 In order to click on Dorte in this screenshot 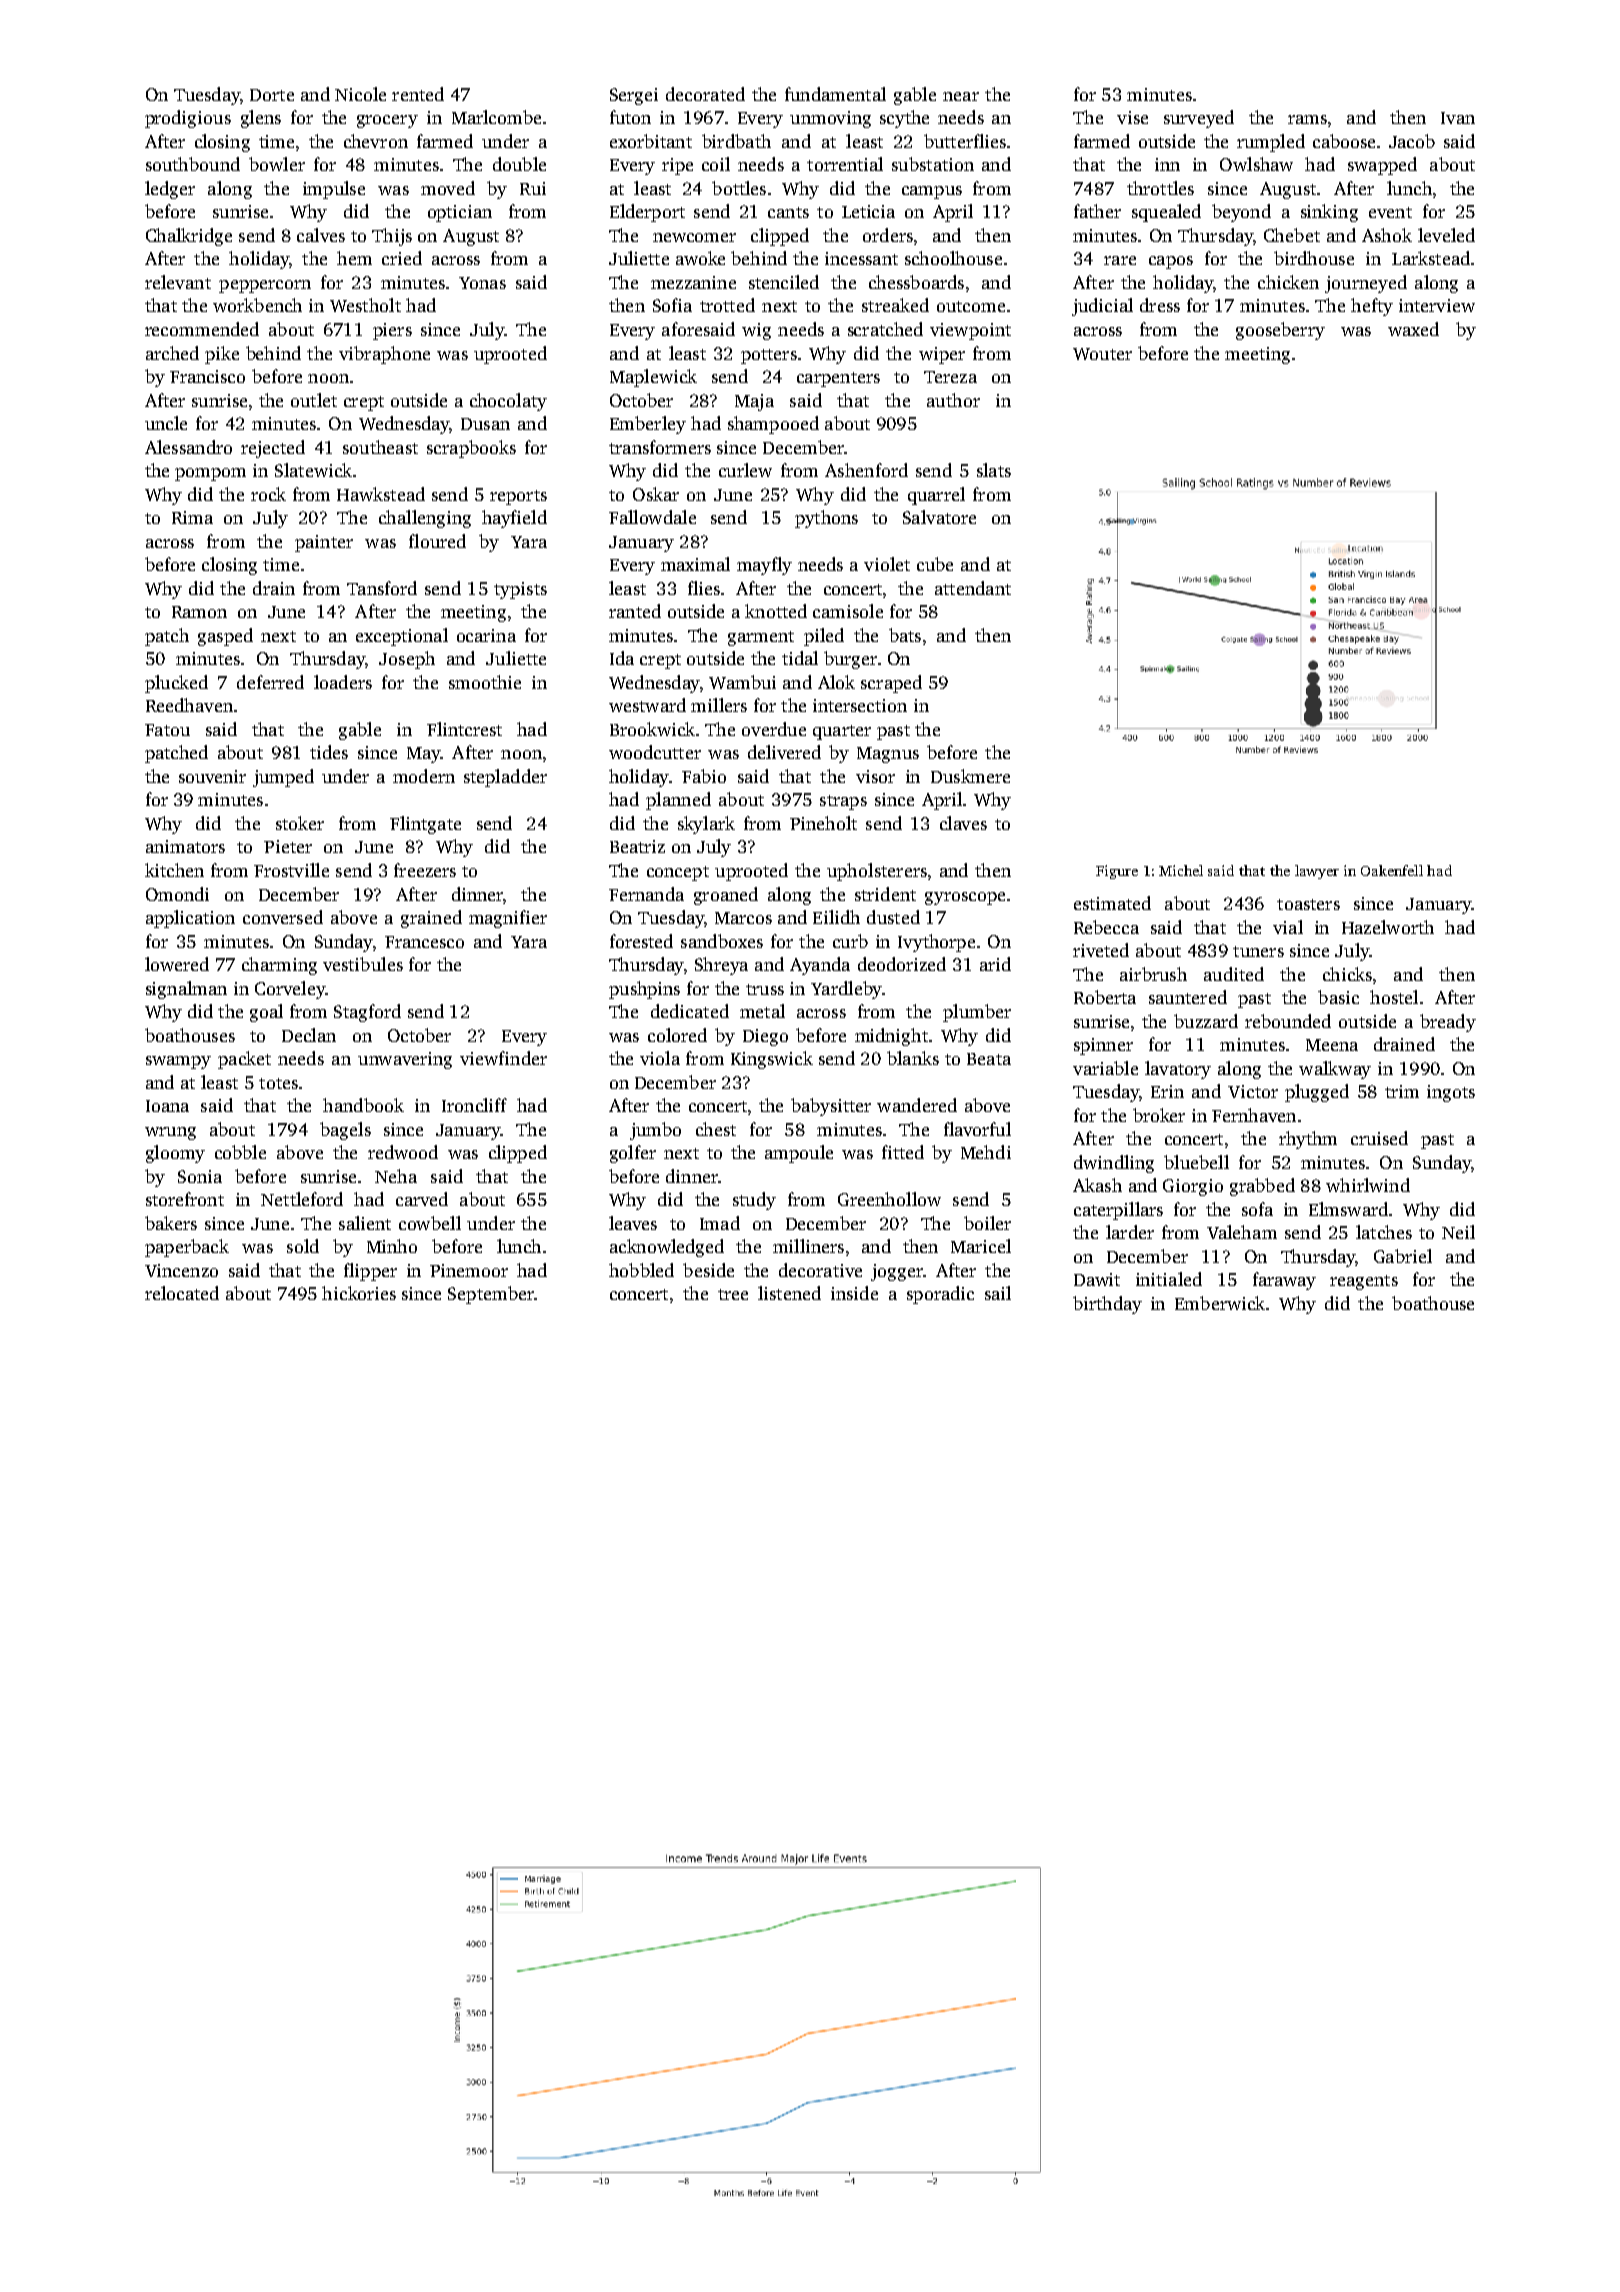, I will do `click(272, 95)`.
